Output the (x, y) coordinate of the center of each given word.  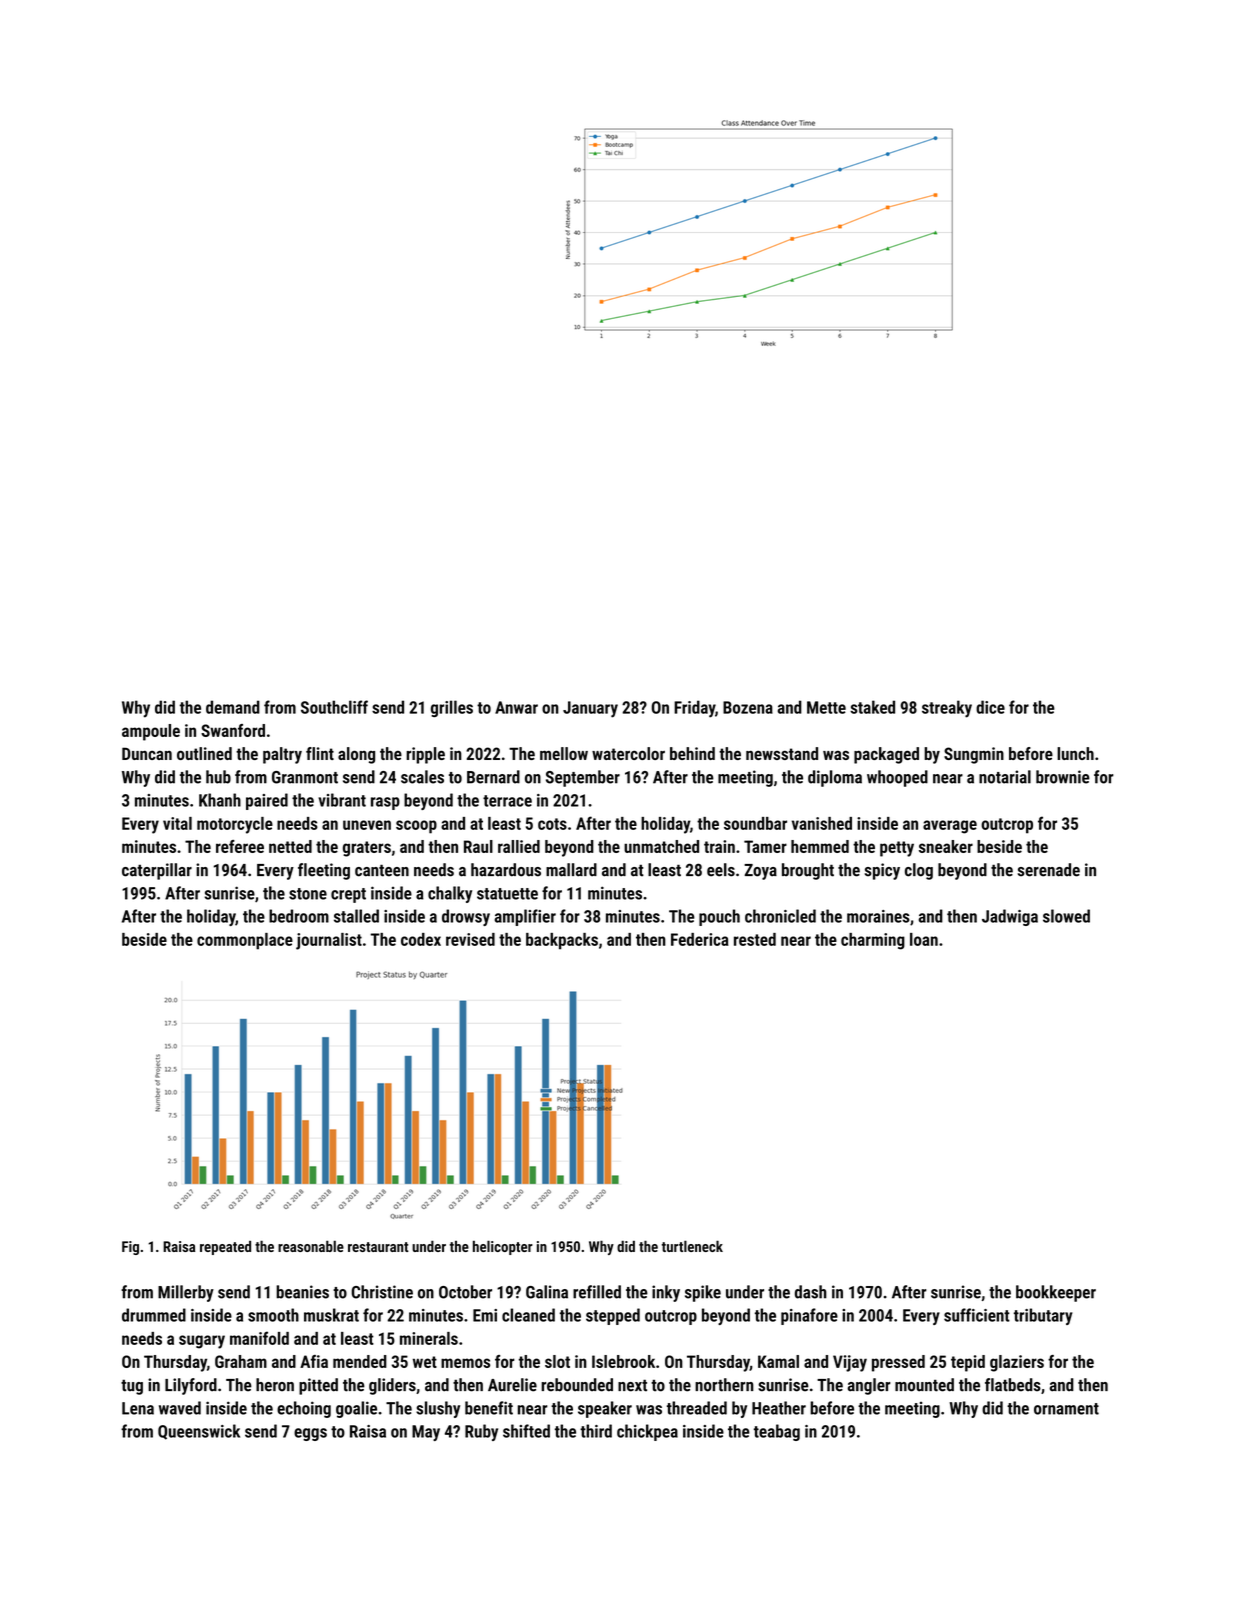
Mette (826, 707)
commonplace (245, 941)
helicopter (503, 1247)
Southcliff (334, 707)
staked (872, 707)
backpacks (562, 941)
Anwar (516, 707)
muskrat (331, 1315)
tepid (968, 1363)
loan (924, 939)
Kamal (778, 1361)
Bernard (493, 777)
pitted (318, 1386)
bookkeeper (1056, 1293)
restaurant (378, 1247)
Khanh (220, 800)
